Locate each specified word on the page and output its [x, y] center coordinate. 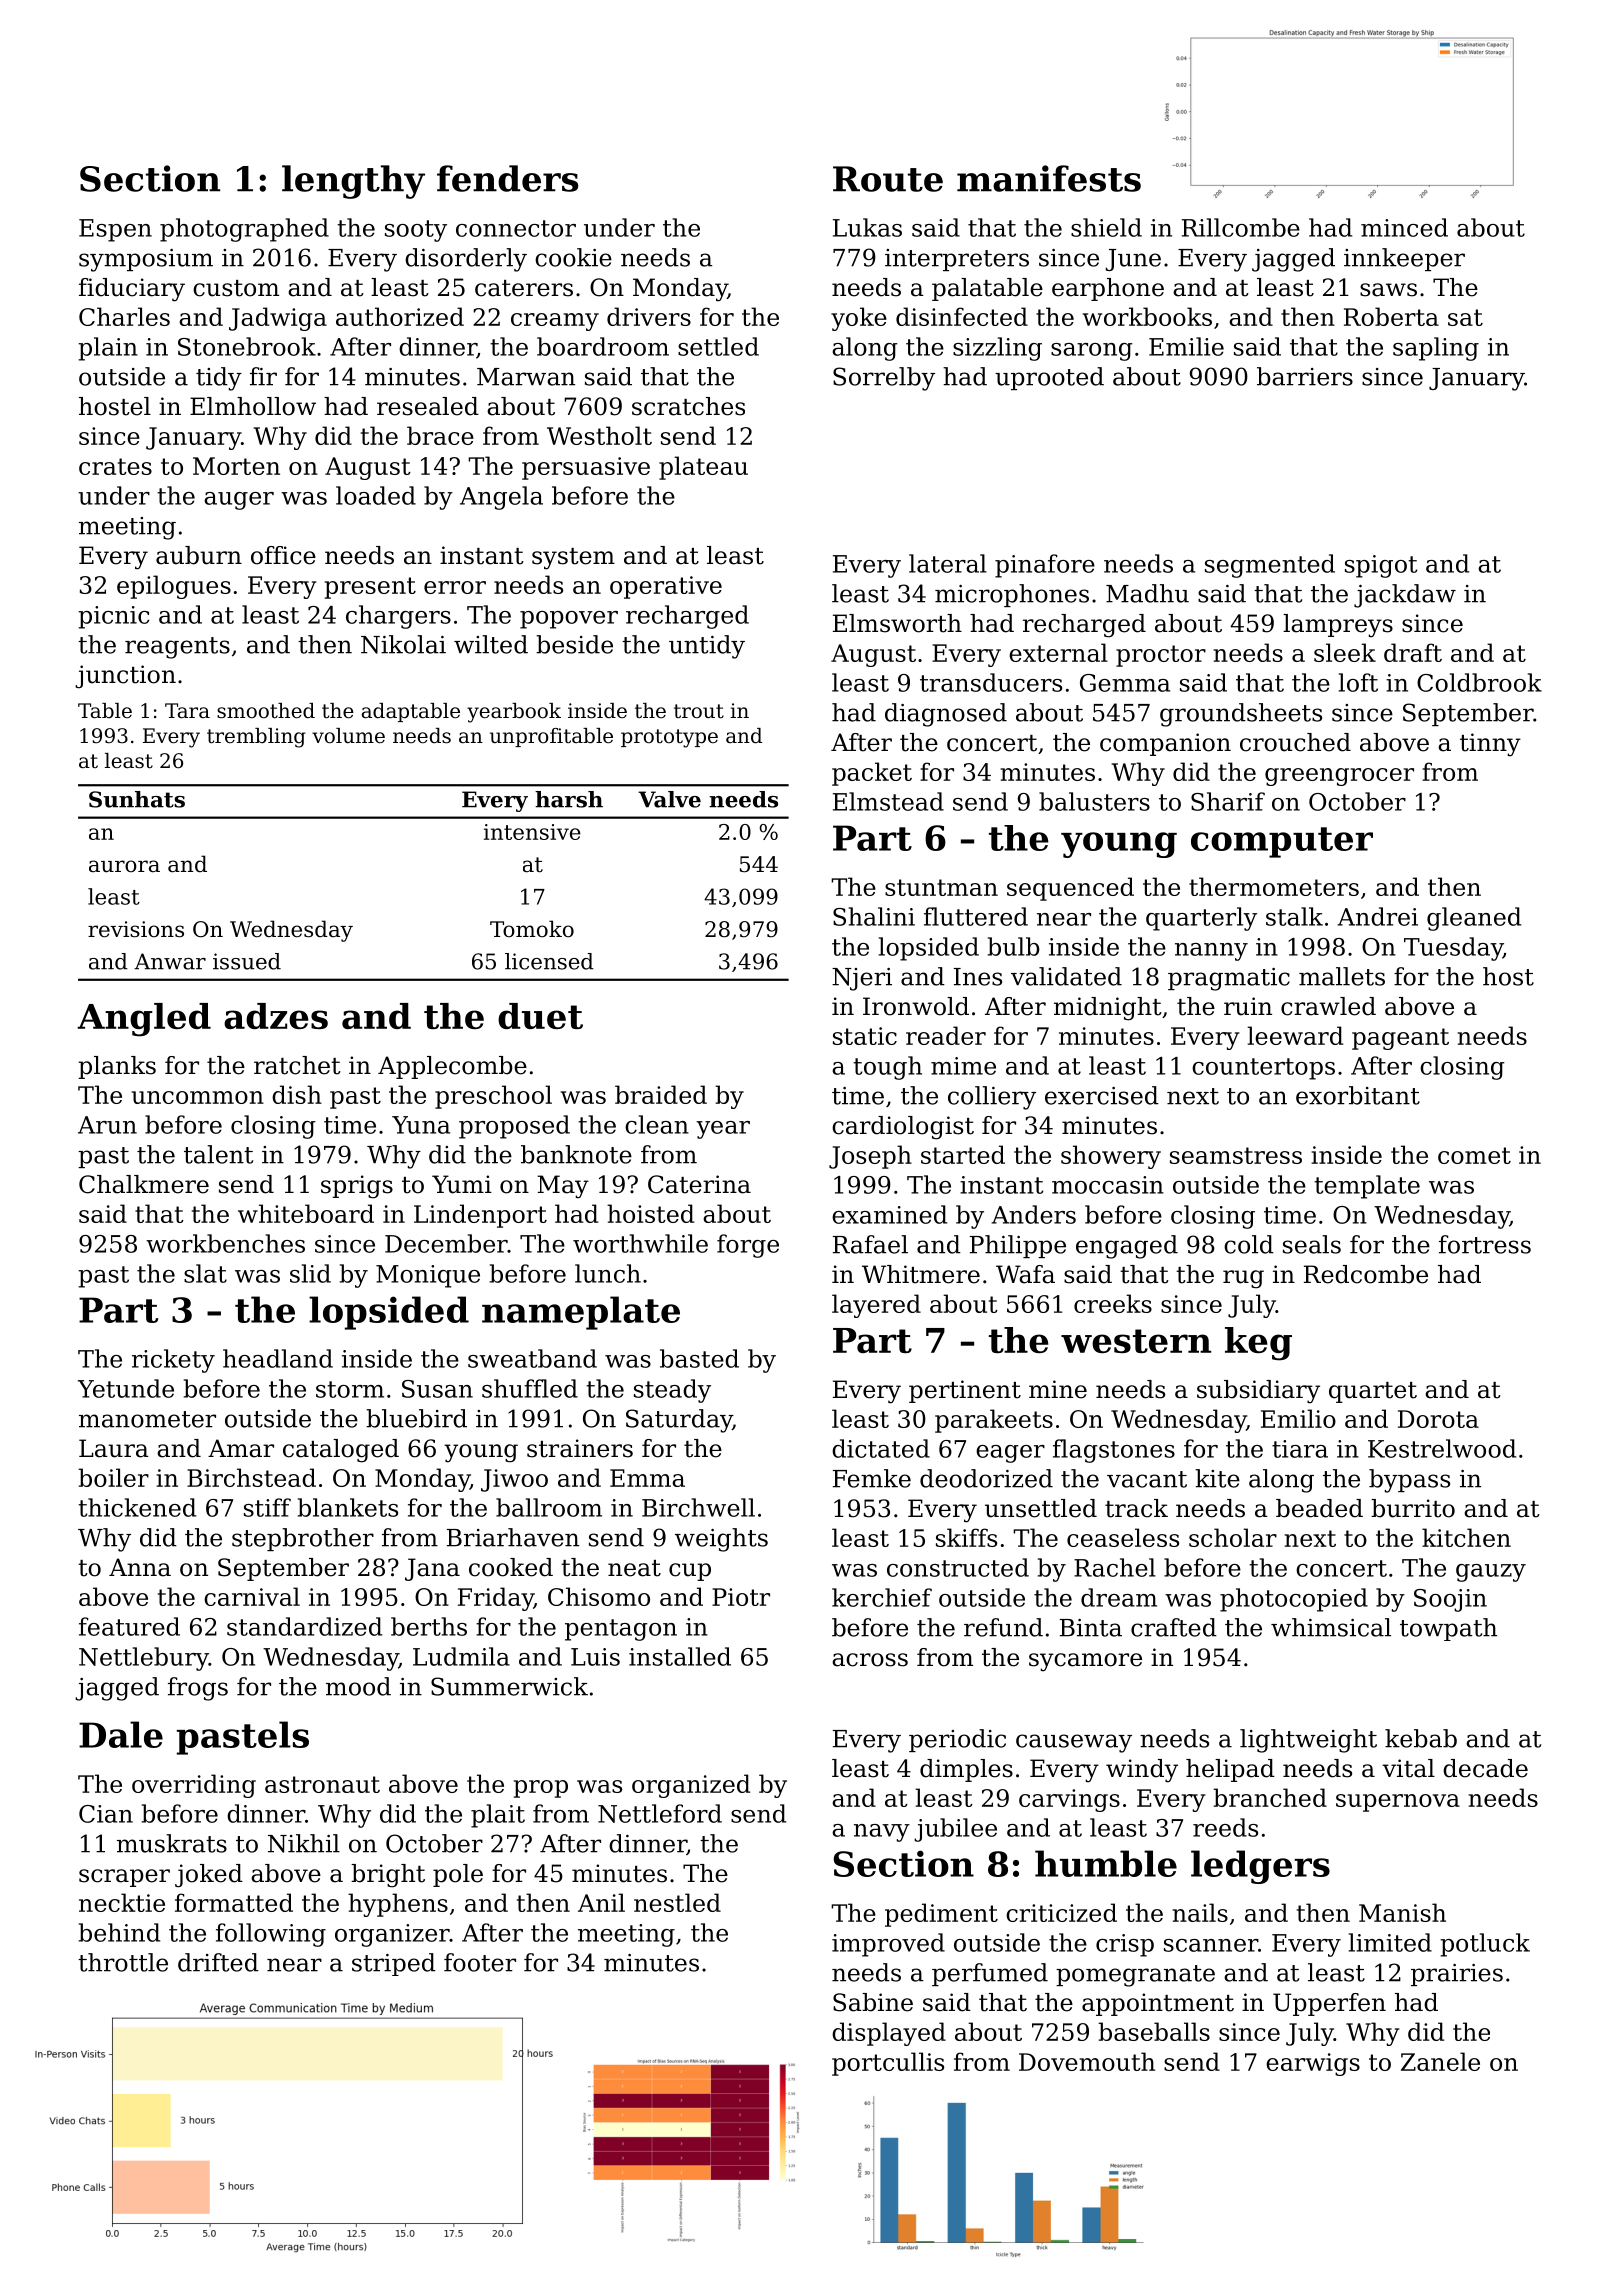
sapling [1436, 349]
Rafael [870, 1244]
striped [394, 1964]
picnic [113, 617]
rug [1243, 1279]
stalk [1294, 916]
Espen [115, 230]
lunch [608, 1273]
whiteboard [306, 1213]
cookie [573, 257]
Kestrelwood [1442, 1448]
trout [699, 711]
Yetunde [126, 1388]
